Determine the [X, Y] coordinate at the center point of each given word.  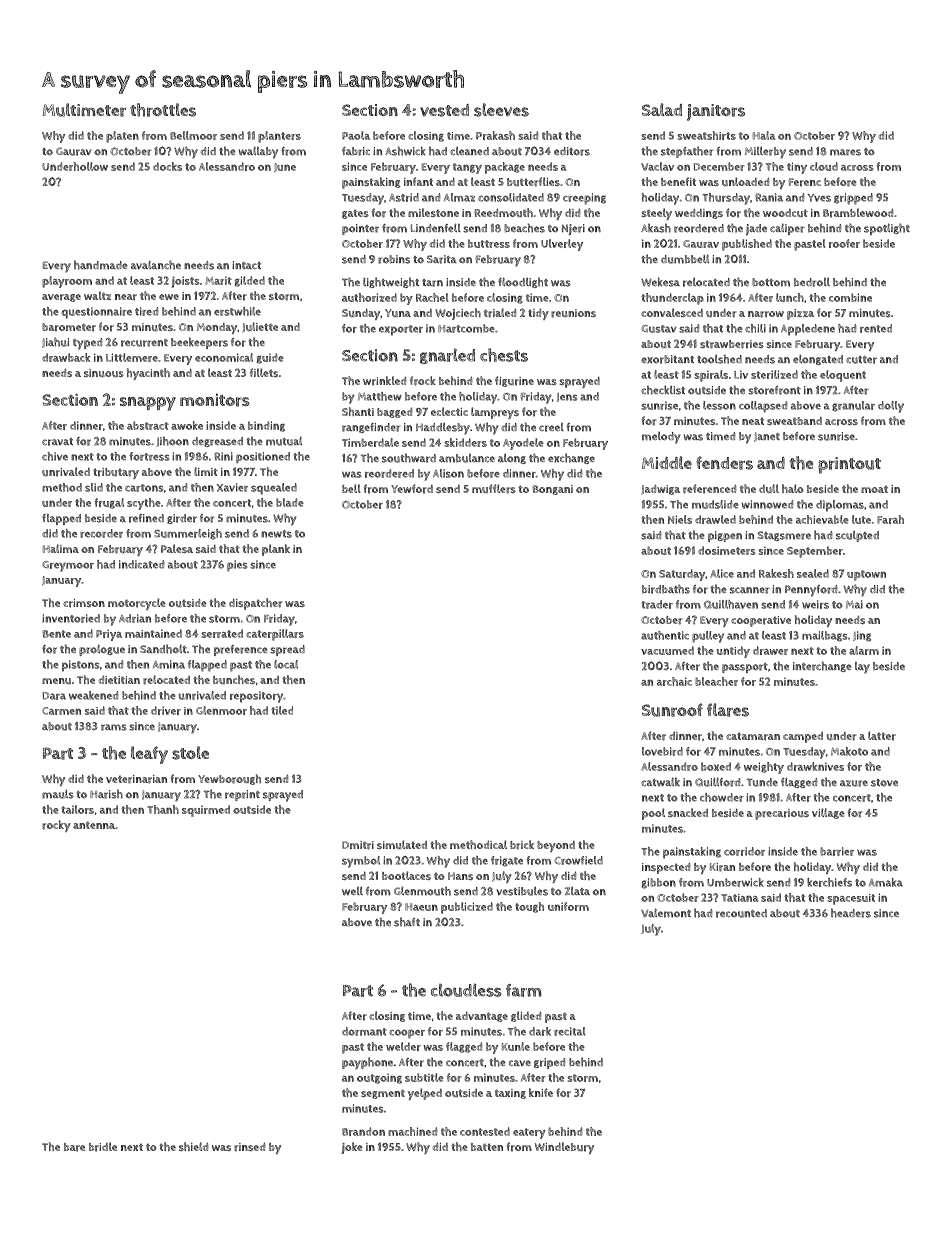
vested [444, 110]
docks [167, 166]
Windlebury [564, 1148]
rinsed [249, 1147]
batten [487, 1147]
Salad [662, 109]
